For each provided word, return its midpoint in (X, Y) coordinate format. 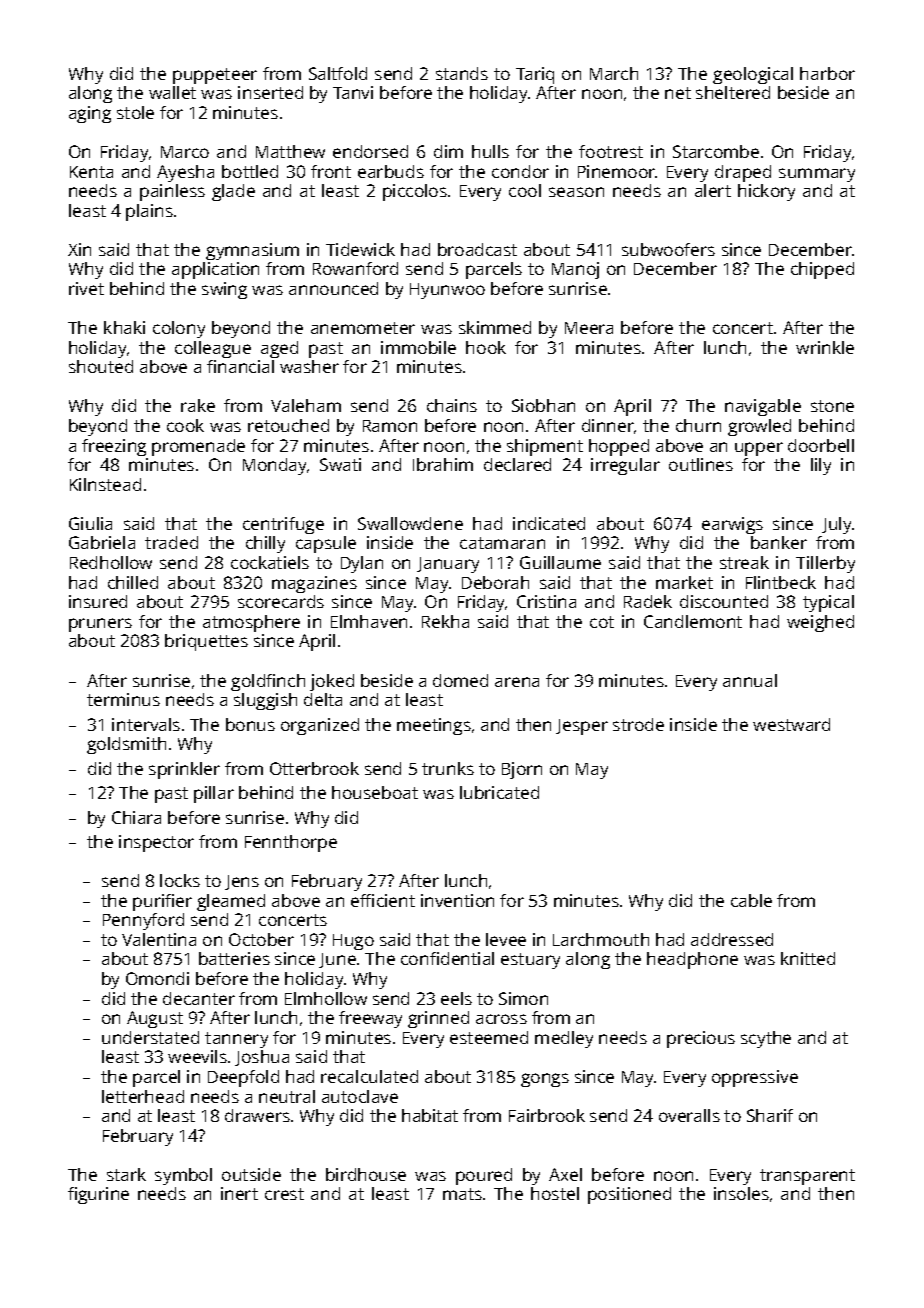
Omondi (157, 978)
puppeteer (215, 76)
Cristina (546, 601)
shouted (101, 366)
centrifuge (283, 525)
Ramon (390, 426)
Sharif (770, 1115)
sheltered (733, 92)
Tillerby (825, 564)
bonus (250, 724)
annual (750, 680)
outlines (701, 464)
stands (462, 73)
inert (239, 1193)
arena (517, 682)
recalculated (369, 1076)
